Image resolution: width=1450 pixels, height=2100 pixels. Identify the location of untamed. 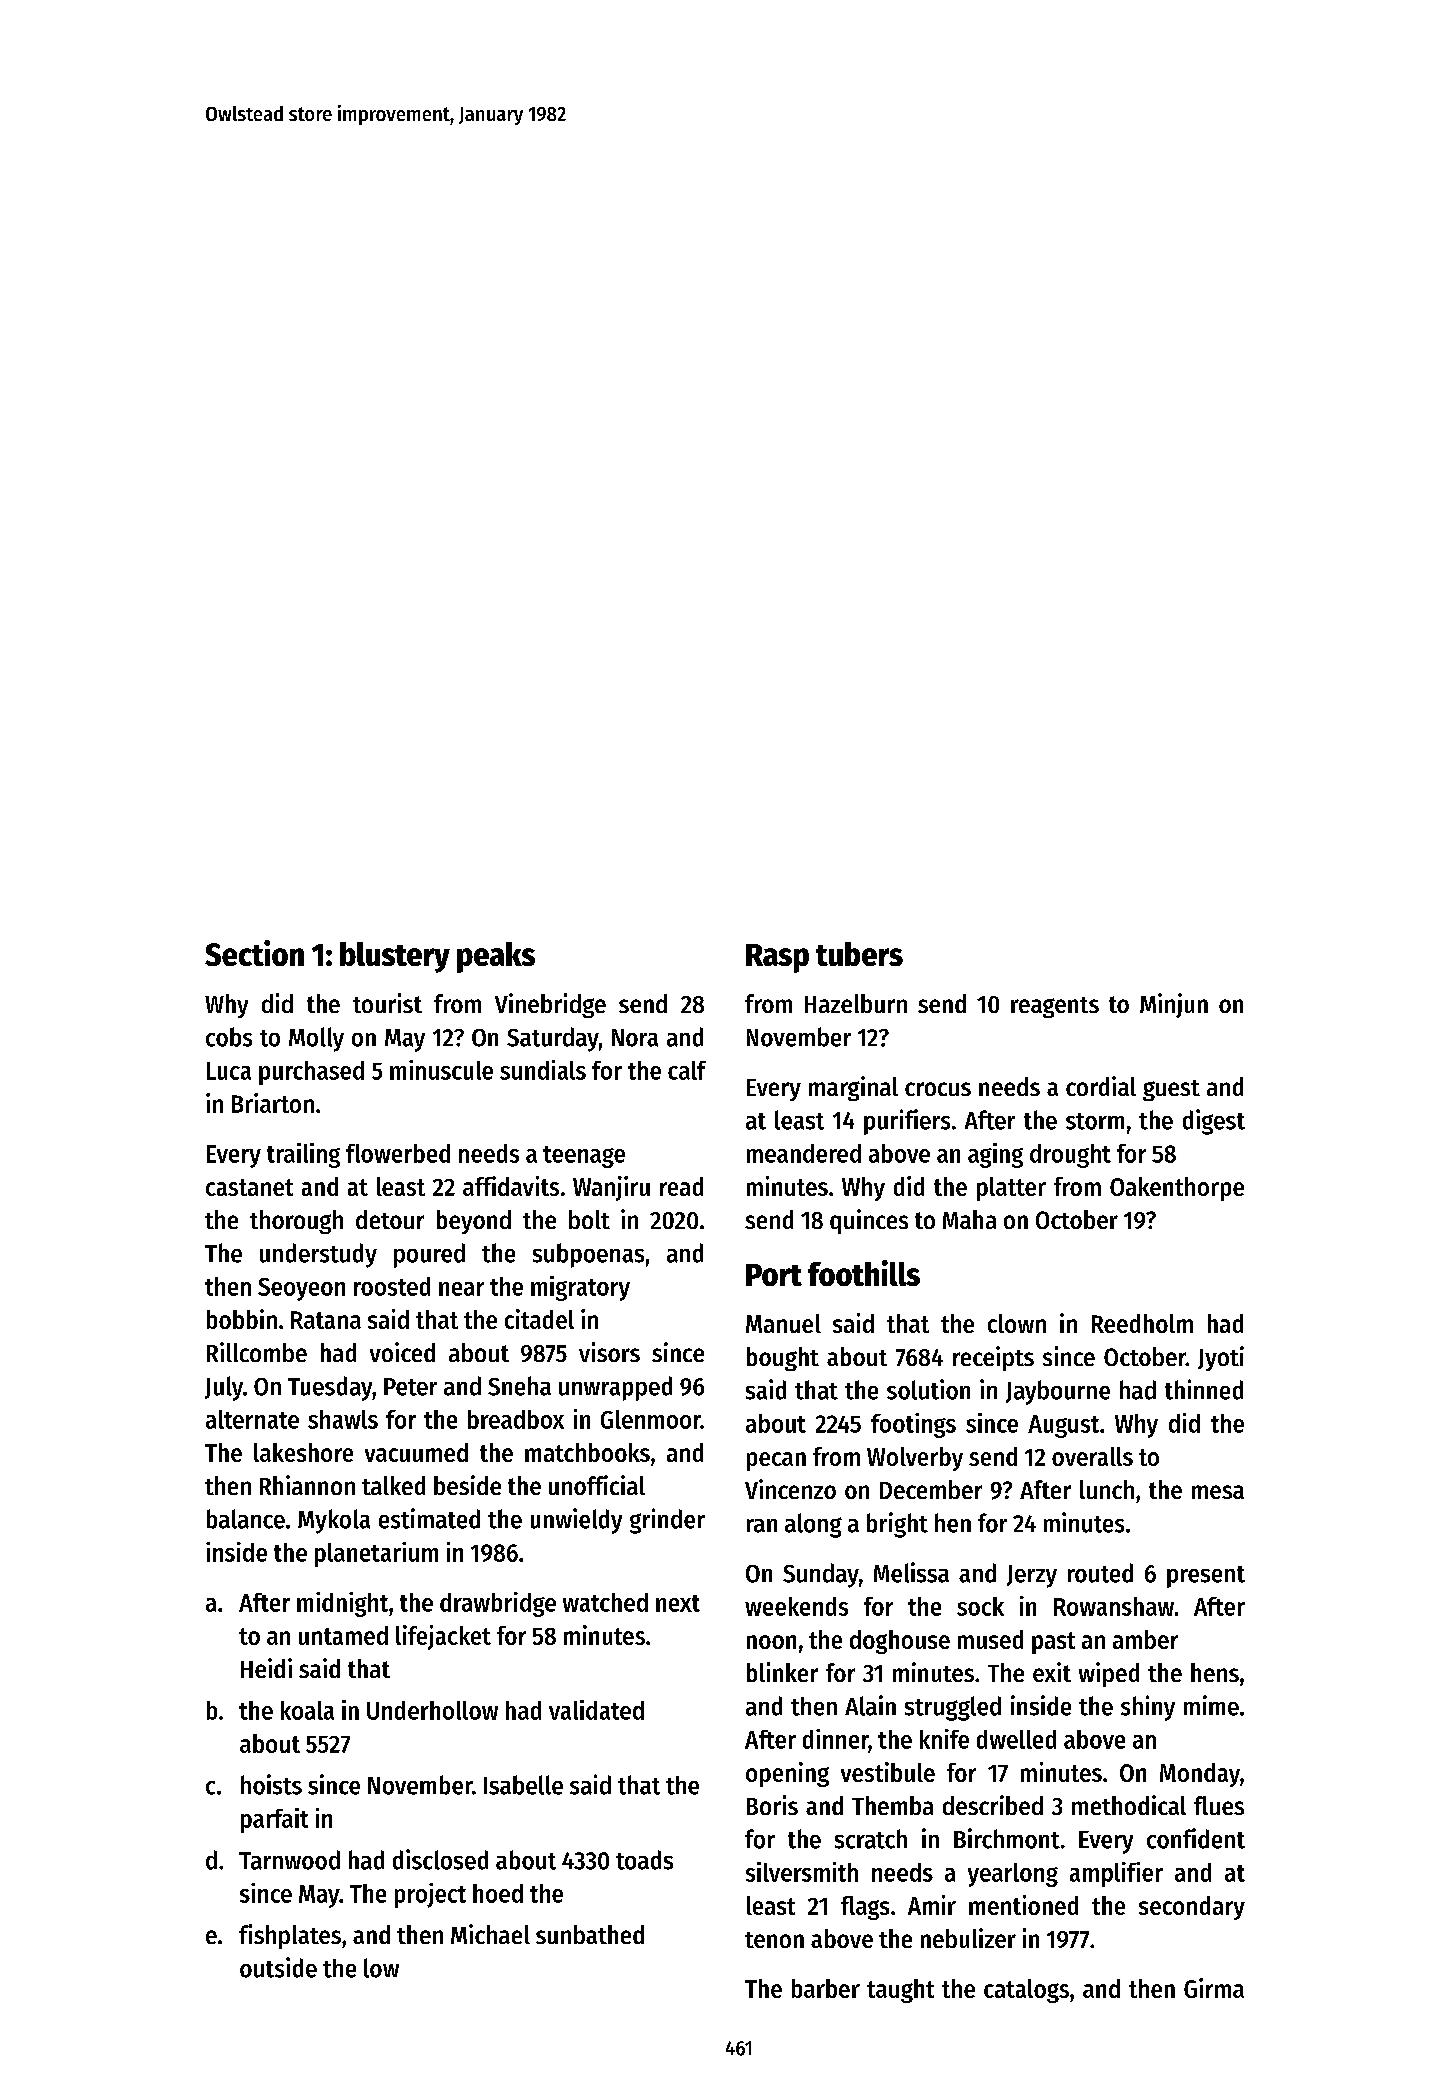
(343, 1635).
